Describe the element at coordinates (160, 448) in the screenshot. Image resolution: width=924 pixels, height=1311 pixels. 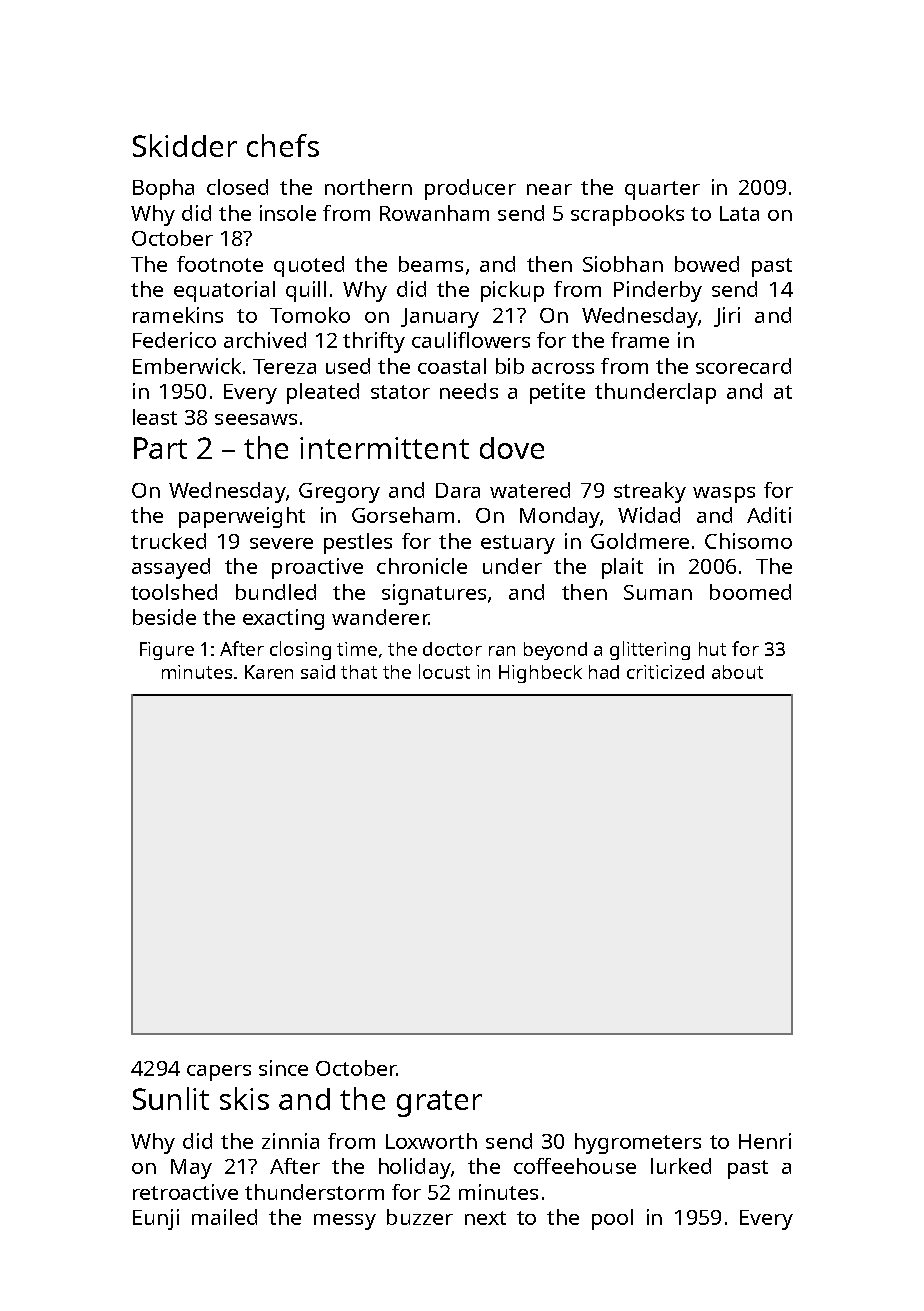
I see `Part` at that location.
